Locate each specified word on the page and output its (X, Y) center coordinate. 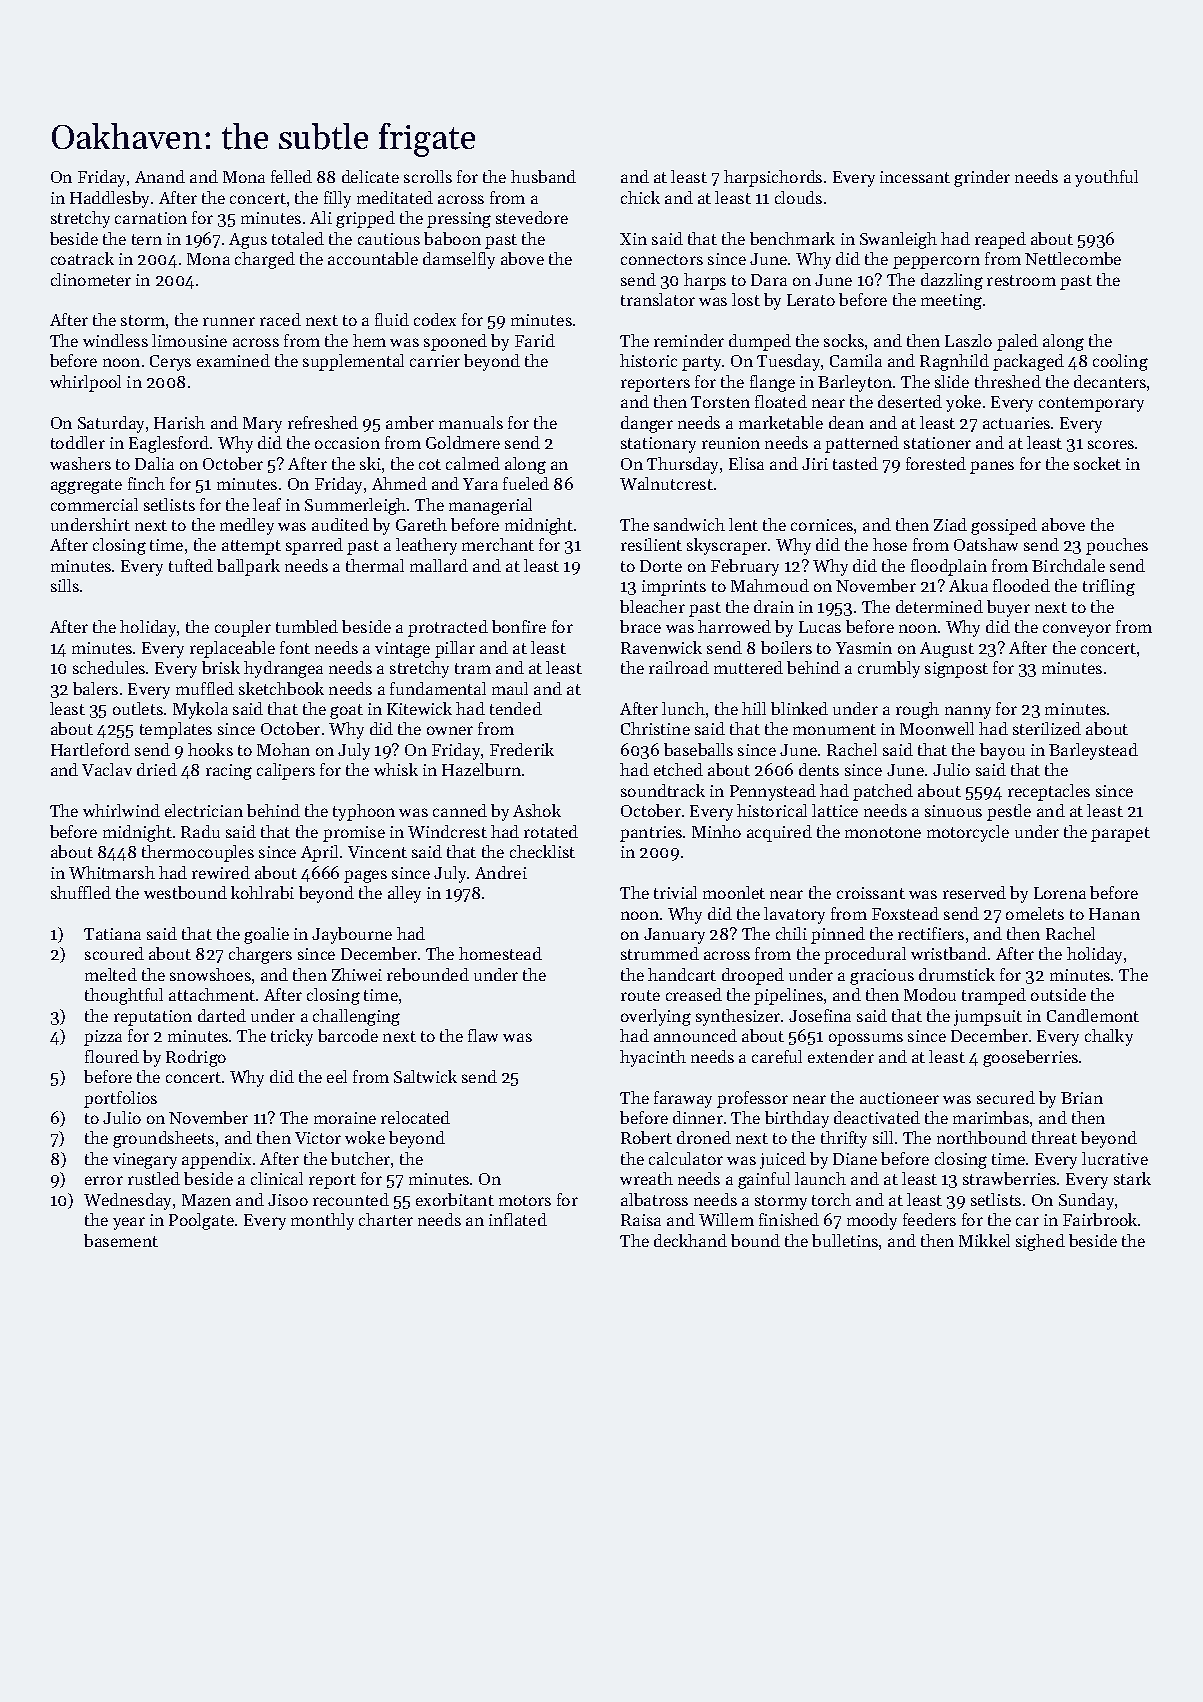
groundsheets (163, 1139)
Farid (535, 340)
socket (1097, 463)
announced (695, 1035)
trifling (1109, 587)
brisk (221, 667)
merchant (498, 544)
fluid (392, 319)
